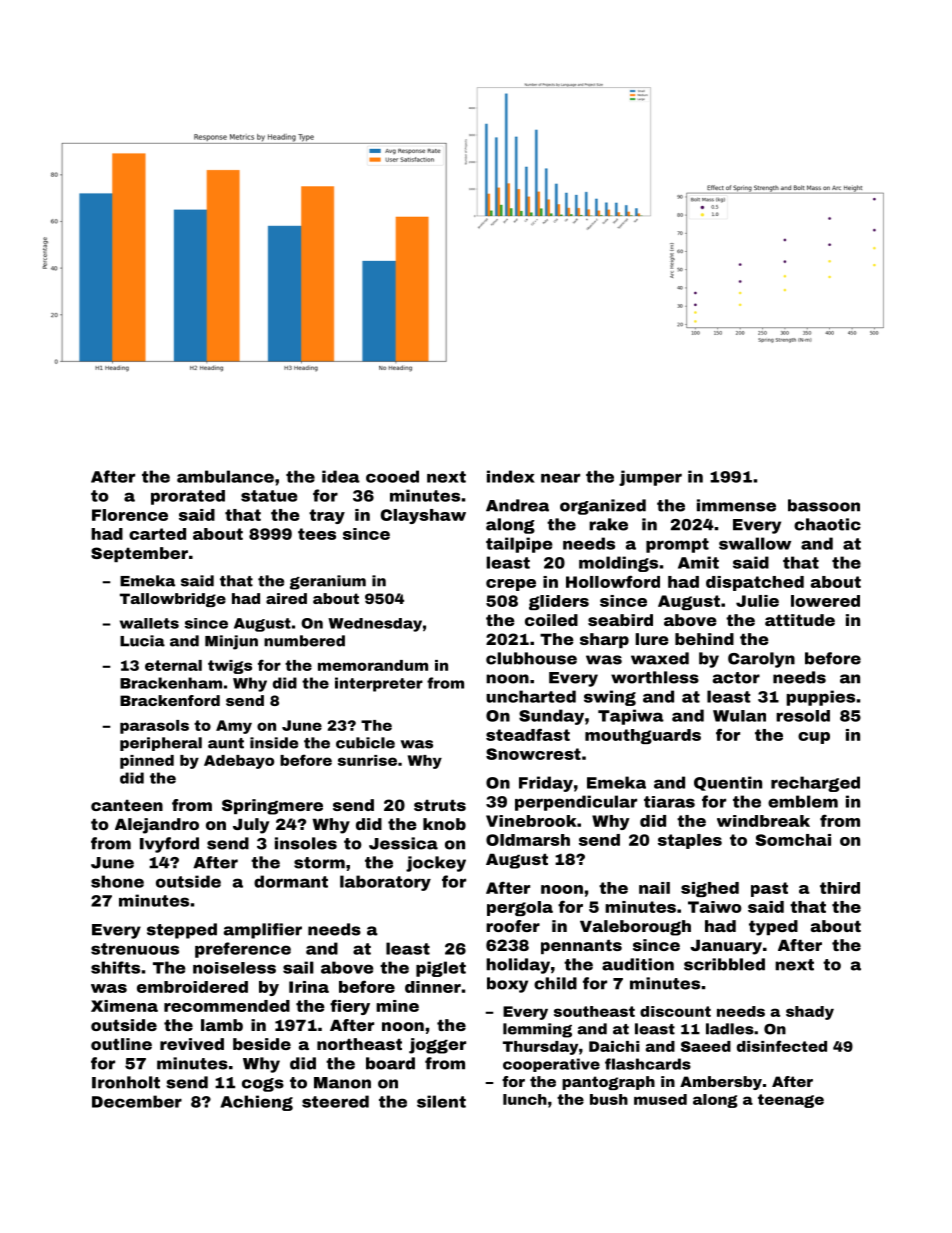 This image has height=1233, width=952. I want to click on near, so click(560, 478).
